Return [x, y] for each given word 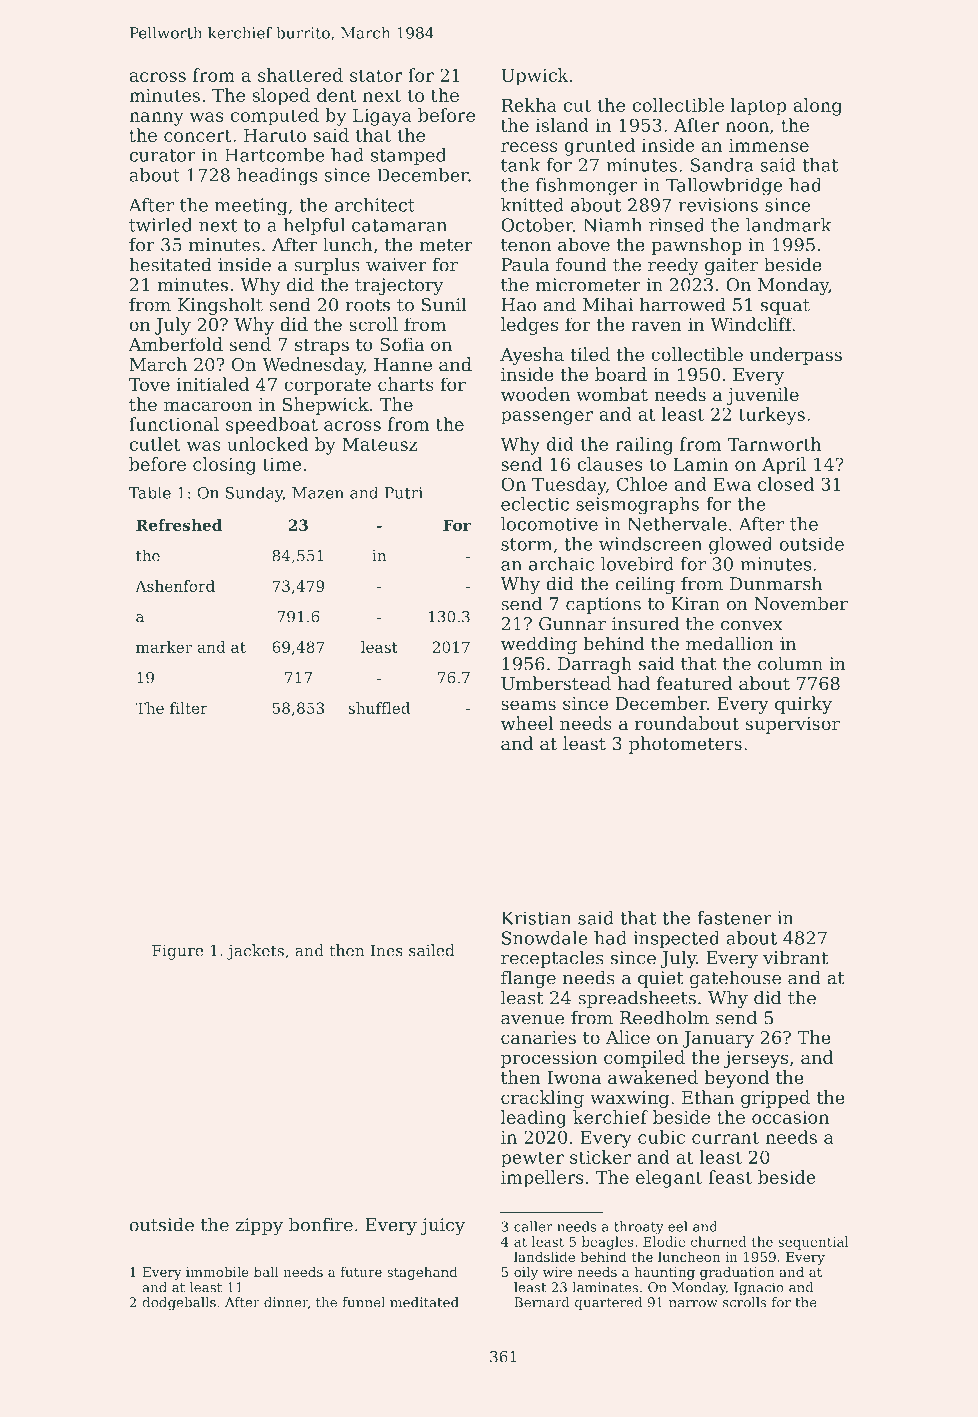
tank [520, 165]
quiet [660, 979]
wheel [527, 723]
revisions [718, 205]
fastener [734, 918]
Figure [177, 952]
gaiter [731, 266]
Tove [149, 384]
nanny [156, 119]
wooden [535, 394]
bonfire [321, 1224]
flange [528, 979]
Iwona [574, 1077]
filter [189, 708]
